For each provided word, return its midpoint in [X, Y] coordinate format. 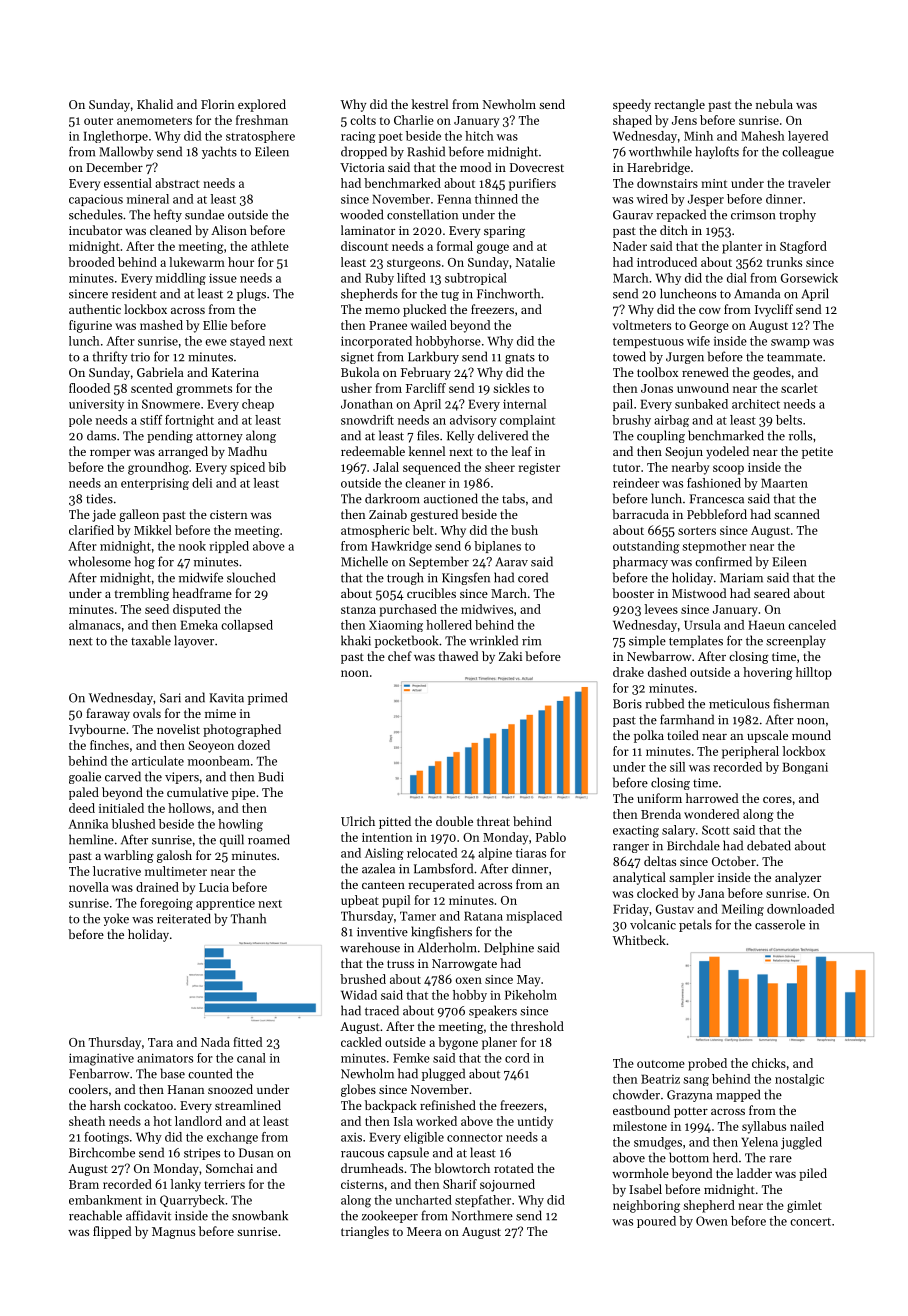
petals [695, 925]
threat [493, 821]
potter [691, 1112]
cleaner [425, 483]
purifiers [532, 184]
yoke [116, 919]
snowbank [260, 1215]
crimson [753, 215]
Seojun [684, 453]
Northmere [482, 1215]
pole [80, 421]
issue [223, 278]
